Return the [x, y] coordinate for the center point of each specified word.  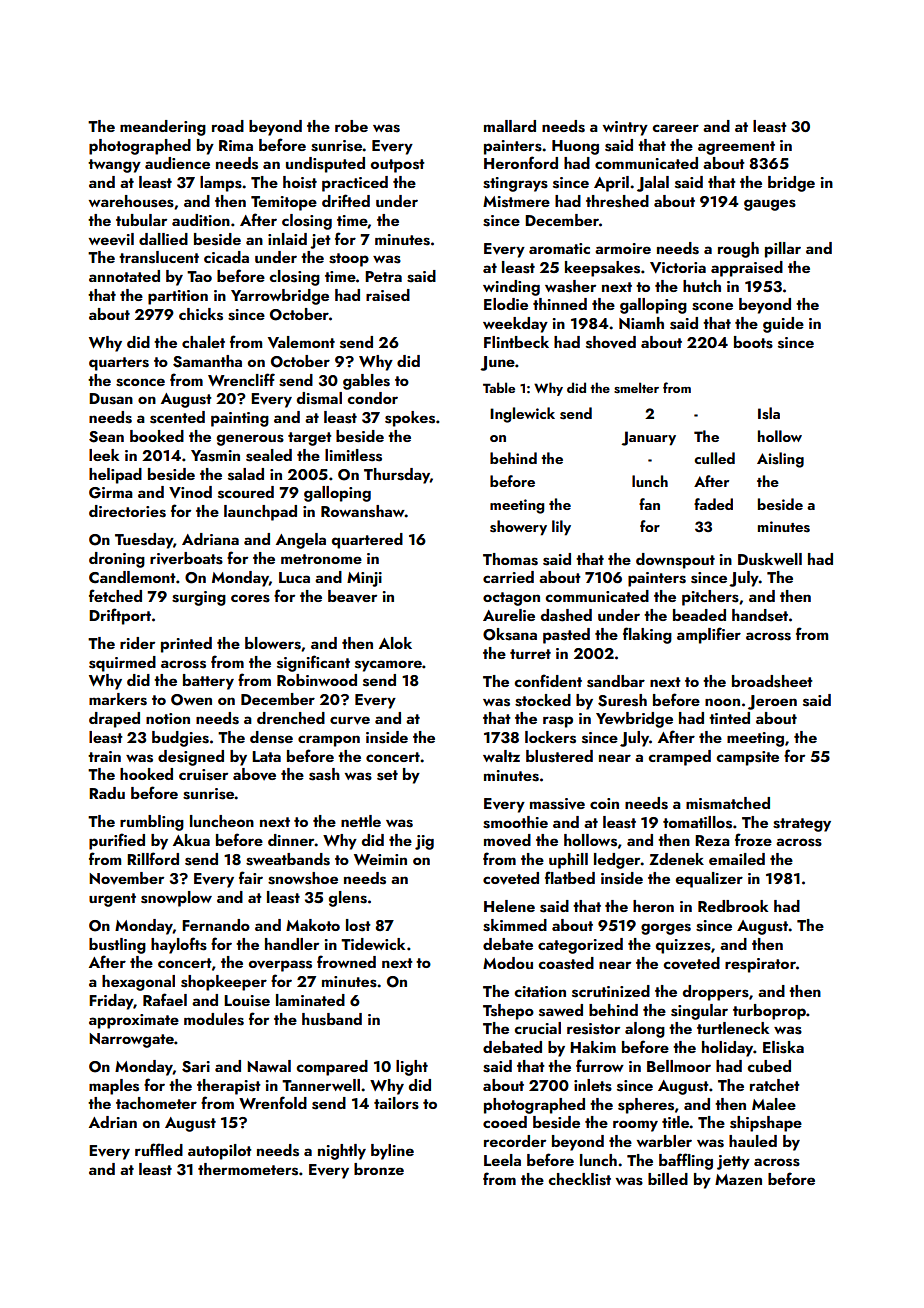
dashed [566, 615]
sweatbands [288, 859]
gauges [770, 205]
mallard [510, 126]
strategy [802, 825]
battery [208, 682]
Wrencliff [241, 379]
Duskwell [770, 559]
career [675, 128]
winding [511, 288]
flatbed [570, 877]
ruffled [159, 1149]
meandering [163, 128]
